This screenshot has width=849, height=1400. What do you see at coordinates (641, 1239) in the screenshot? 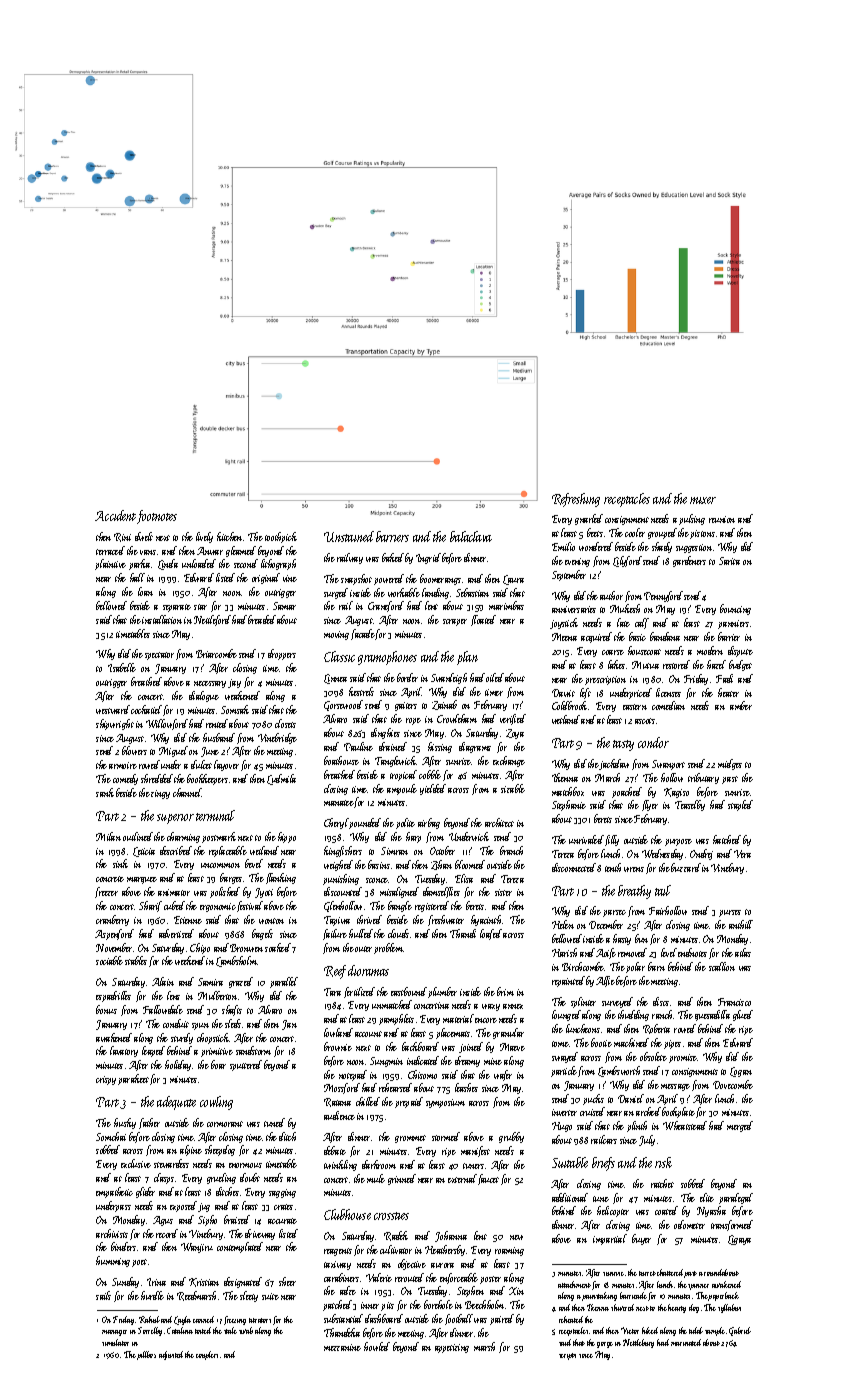
I see `buyer` at bounding box center [641, 1239].
